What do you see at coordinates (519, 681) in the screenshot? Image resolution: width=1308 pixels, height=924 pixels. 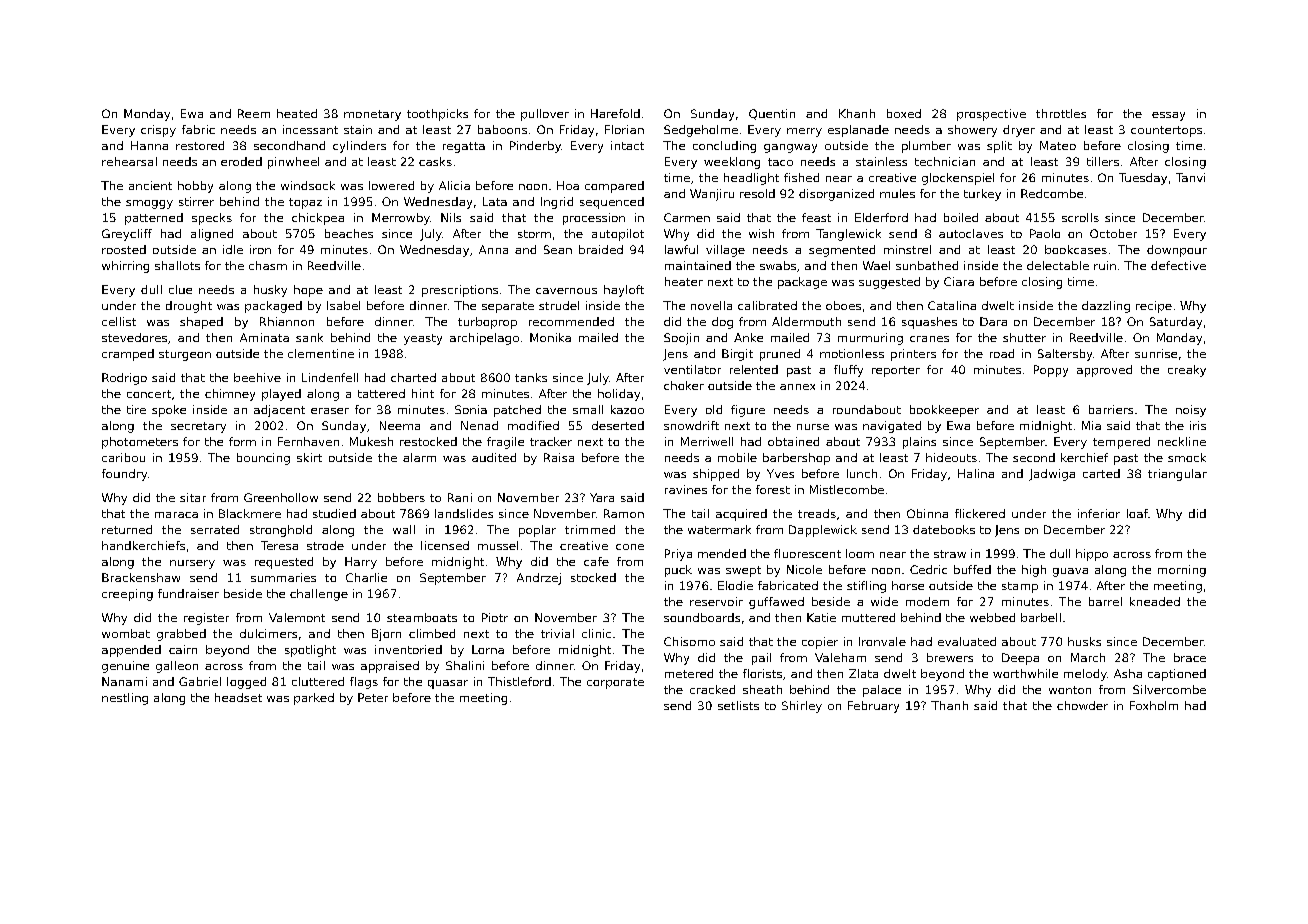 I see `Thistleford` at bounding box center [519, 681].
